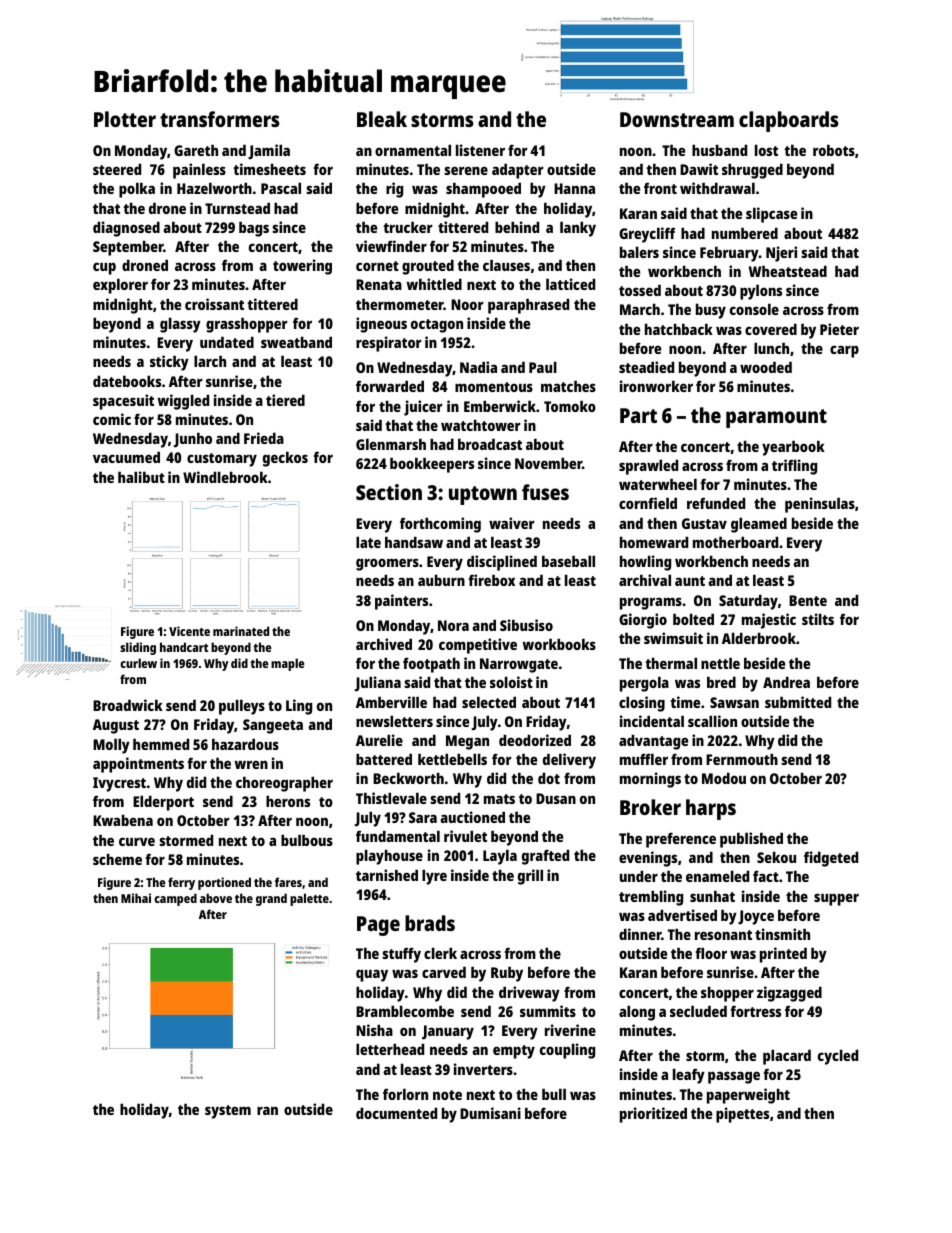 The width and height of the document is (952, 1233). What do you see at coordinates (820, 505) in the document?
I see `peninsulas` at bounding box center [820, 505].
